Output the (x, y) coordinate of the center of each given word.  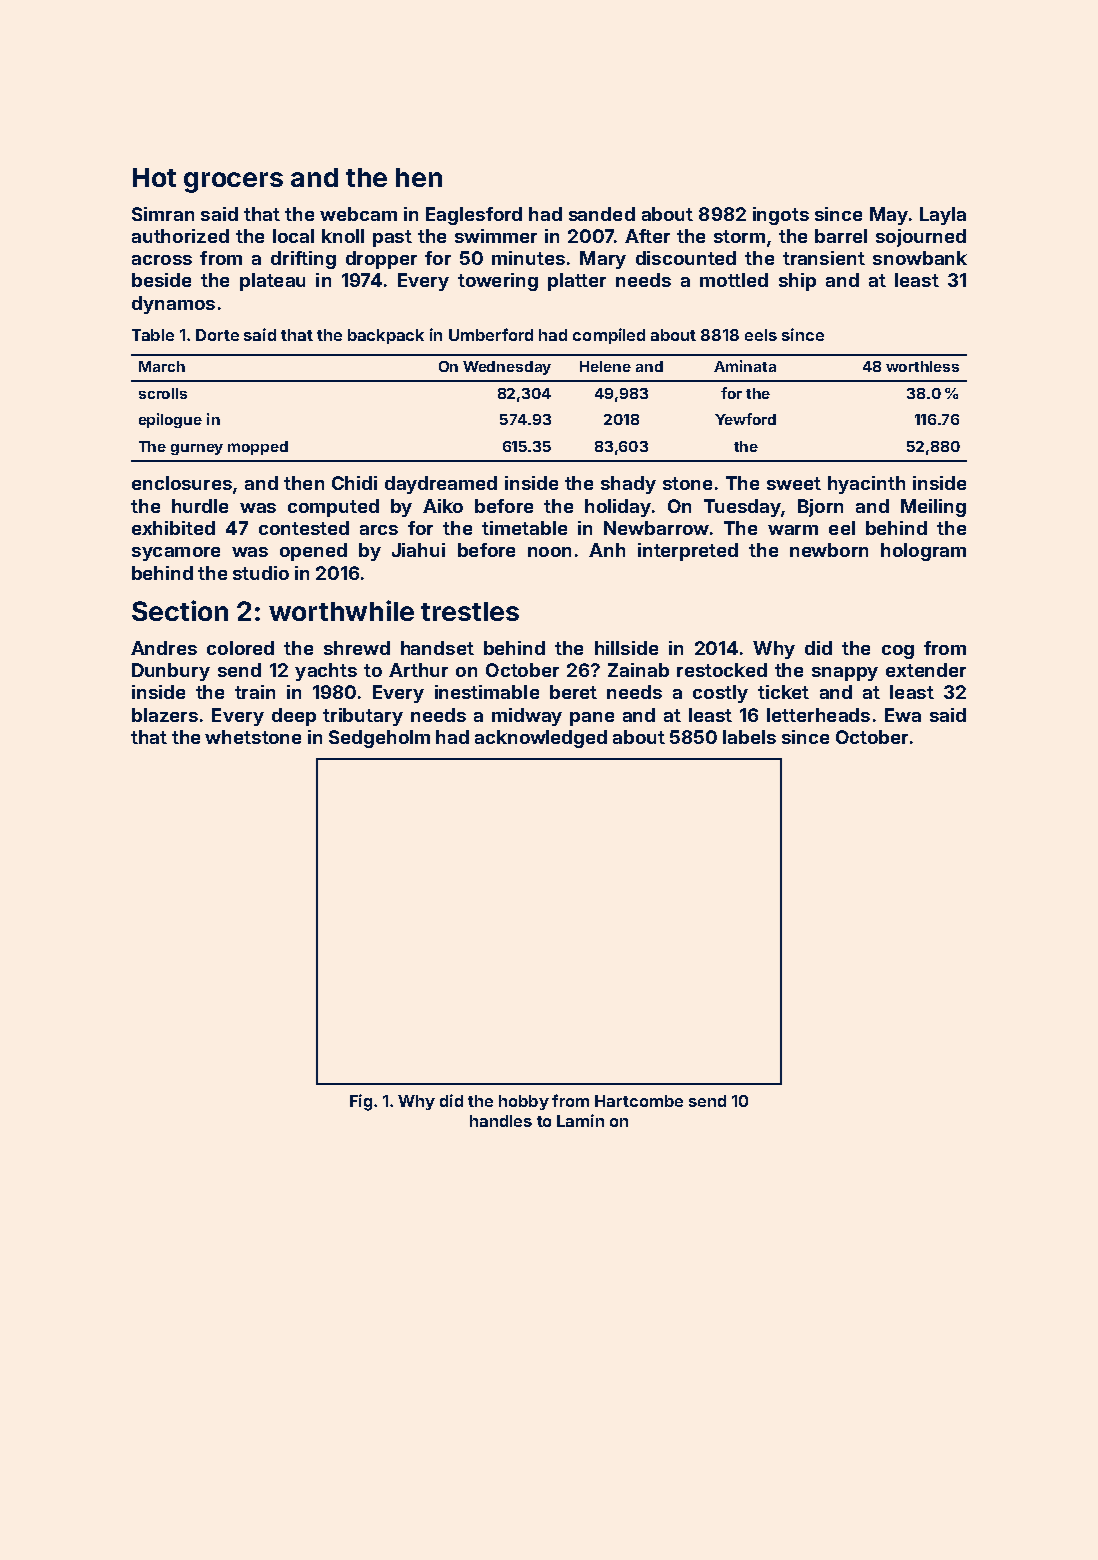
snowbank (920, 258)
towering (498, 282)
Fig (361, 1102)
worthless (922, 366)
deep (294, 717)
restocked (722, 670)
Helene (605, 366)
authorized (180, 236)
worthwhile (341, 610)
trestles (470, 611)
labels (749, 737)
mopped (258, 448)
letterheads (818, 715)
